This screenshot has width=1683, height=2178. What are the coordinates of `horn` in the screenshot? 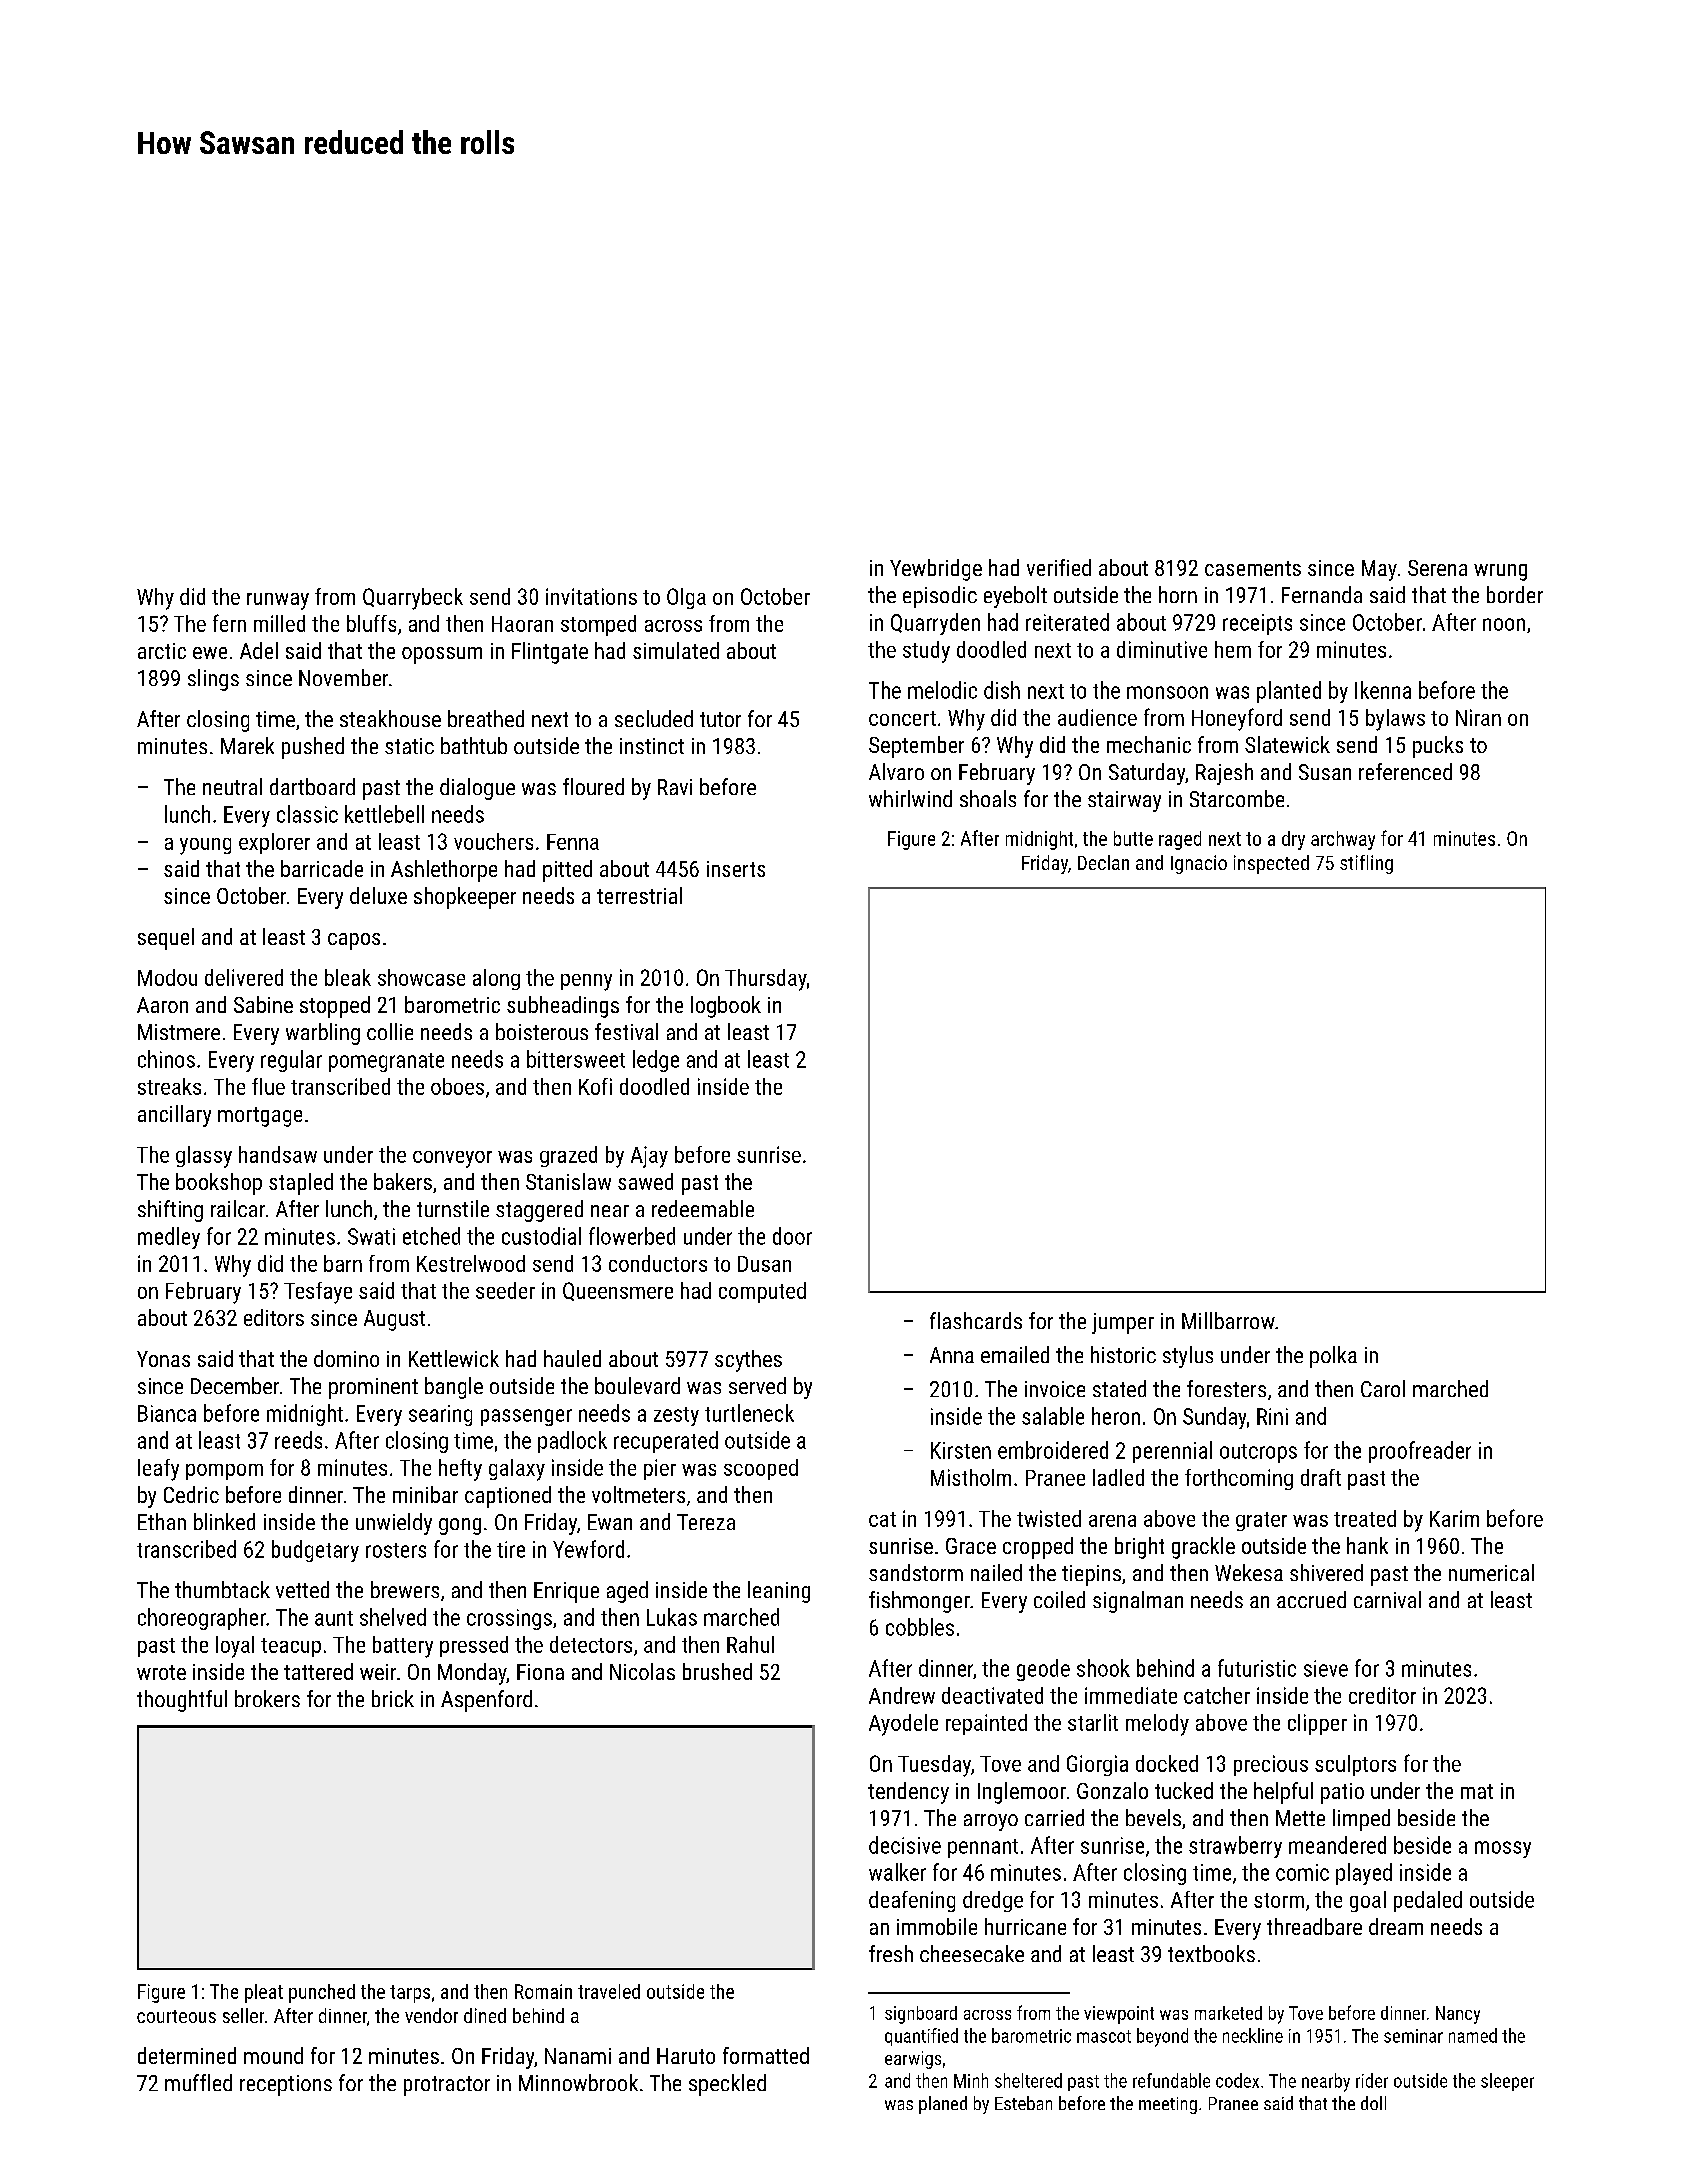 It's located at (1178, 594).
